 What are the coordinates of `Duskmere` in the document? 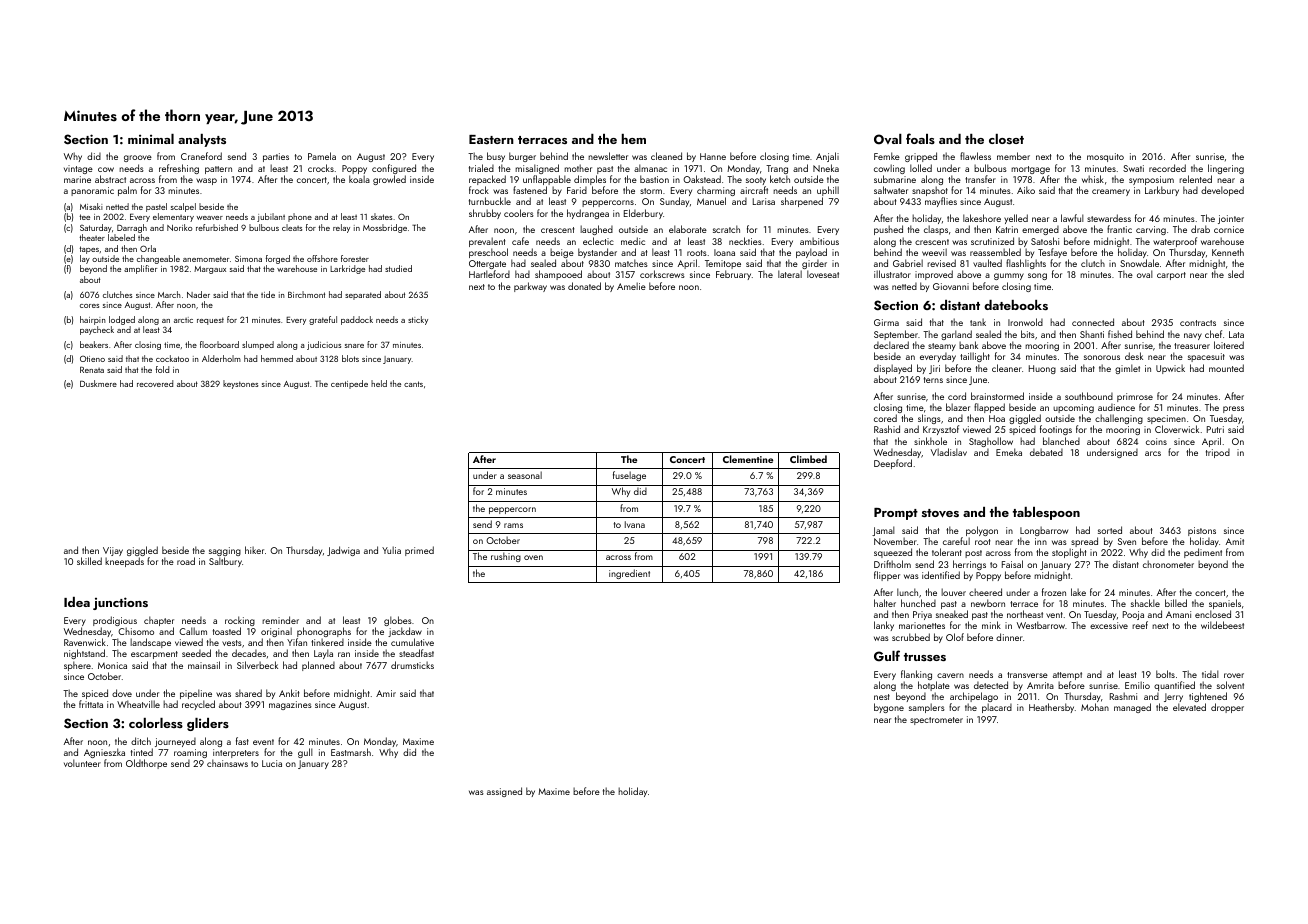 It's located at (98, 383).
